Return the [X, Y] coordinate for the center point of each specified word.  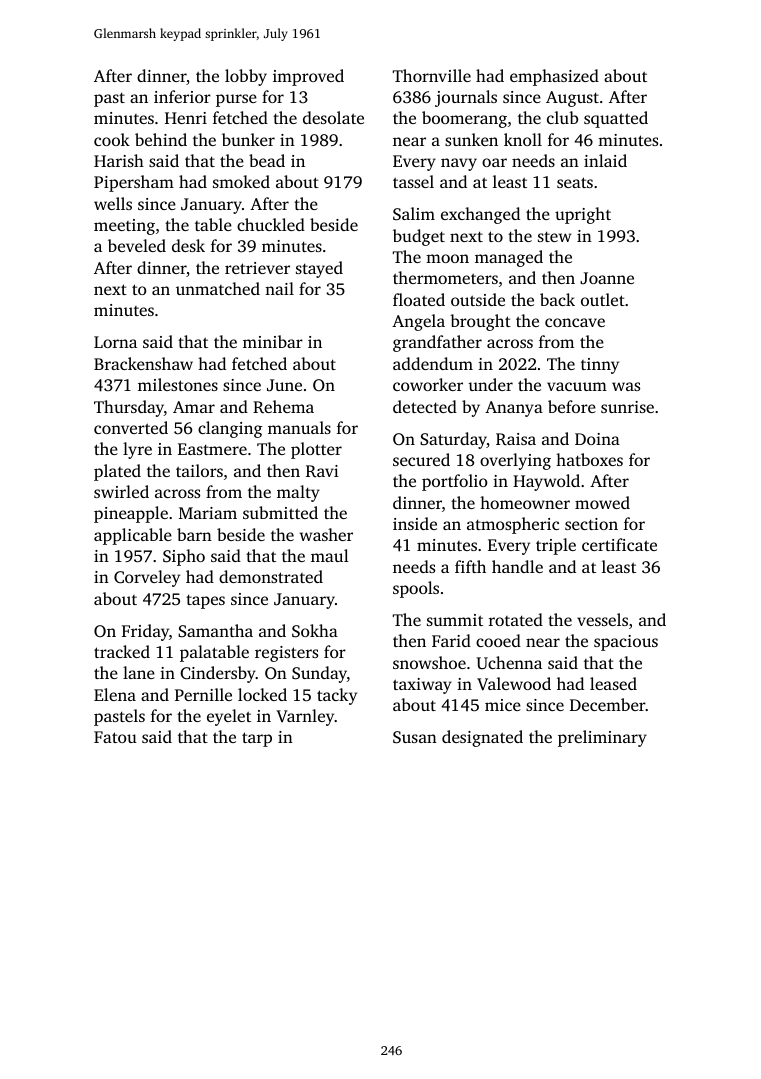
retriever [257, 268]
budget [419, 237]
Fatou [115, 737]
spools [416, 589]
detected [425, 406]
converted [131, 427]
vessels [602, 619]
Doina [597, 439]
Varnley [305, 717]
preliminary [602, 738]
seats [575, 182]
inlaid [605, 160]
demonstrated [271, 576]
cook [112, 139]
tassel [413, 181]
